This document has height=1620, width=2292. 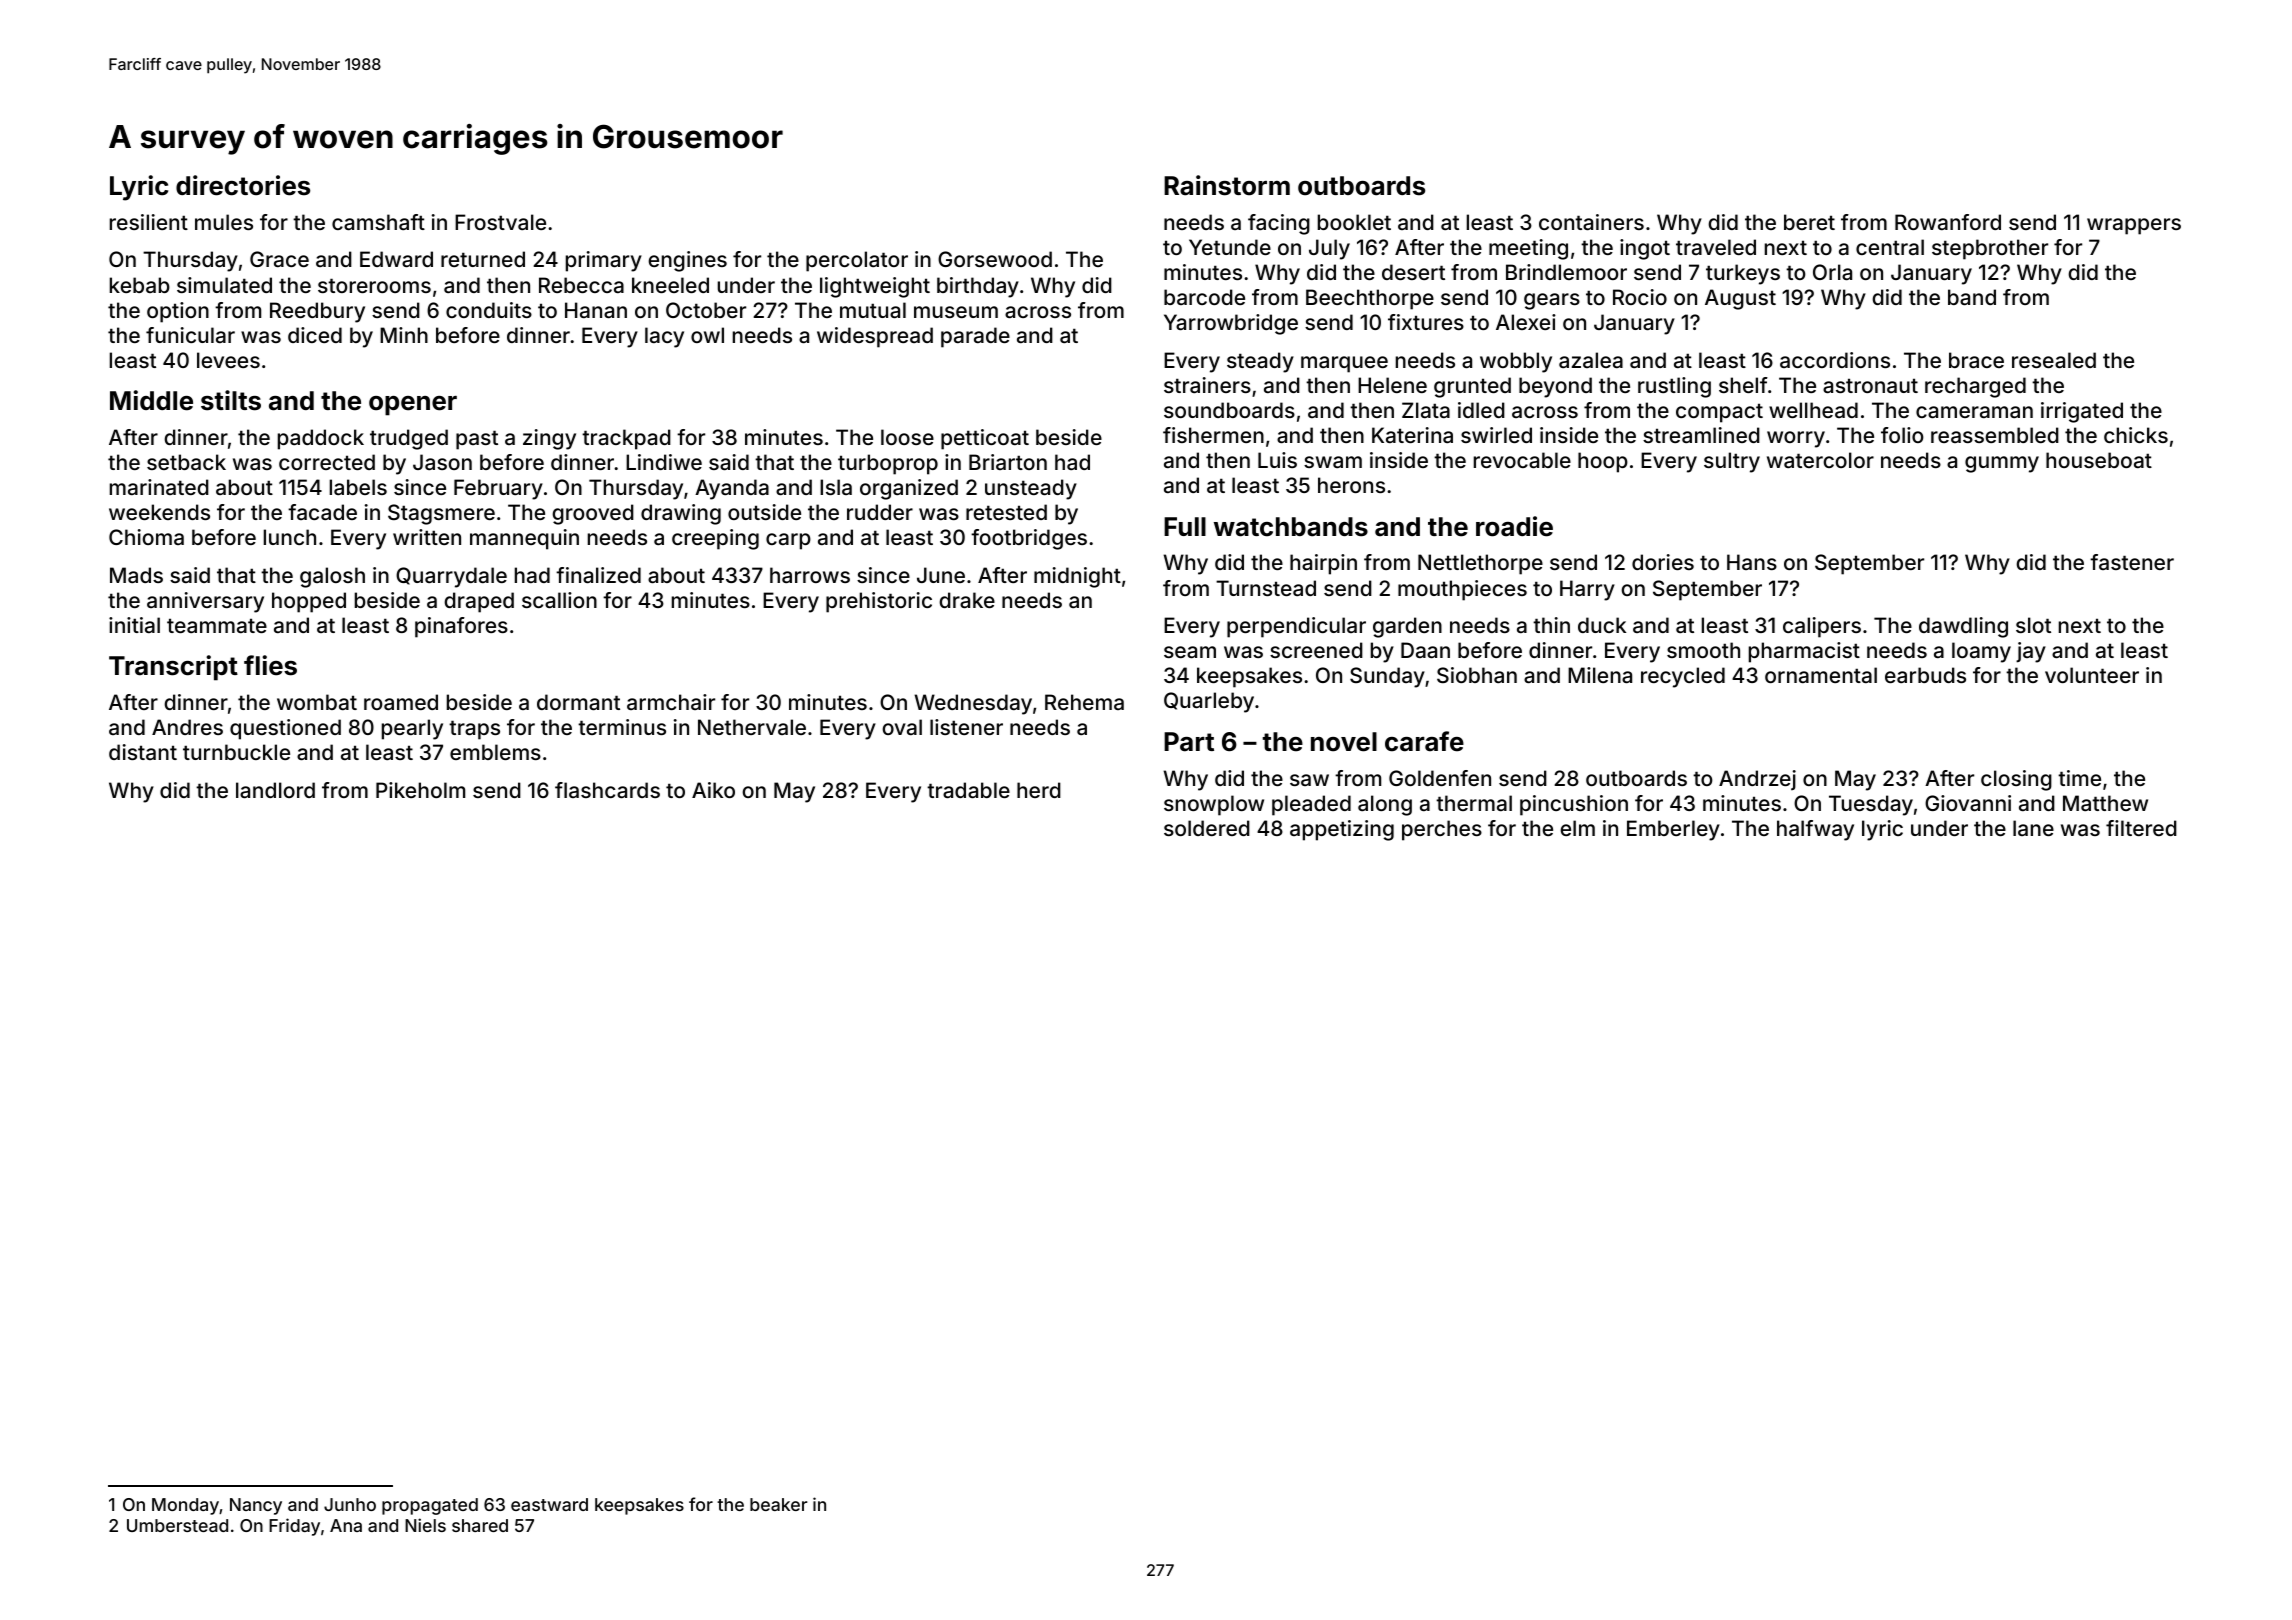 I want to click on Harry, so click(x=1587, y=590).
